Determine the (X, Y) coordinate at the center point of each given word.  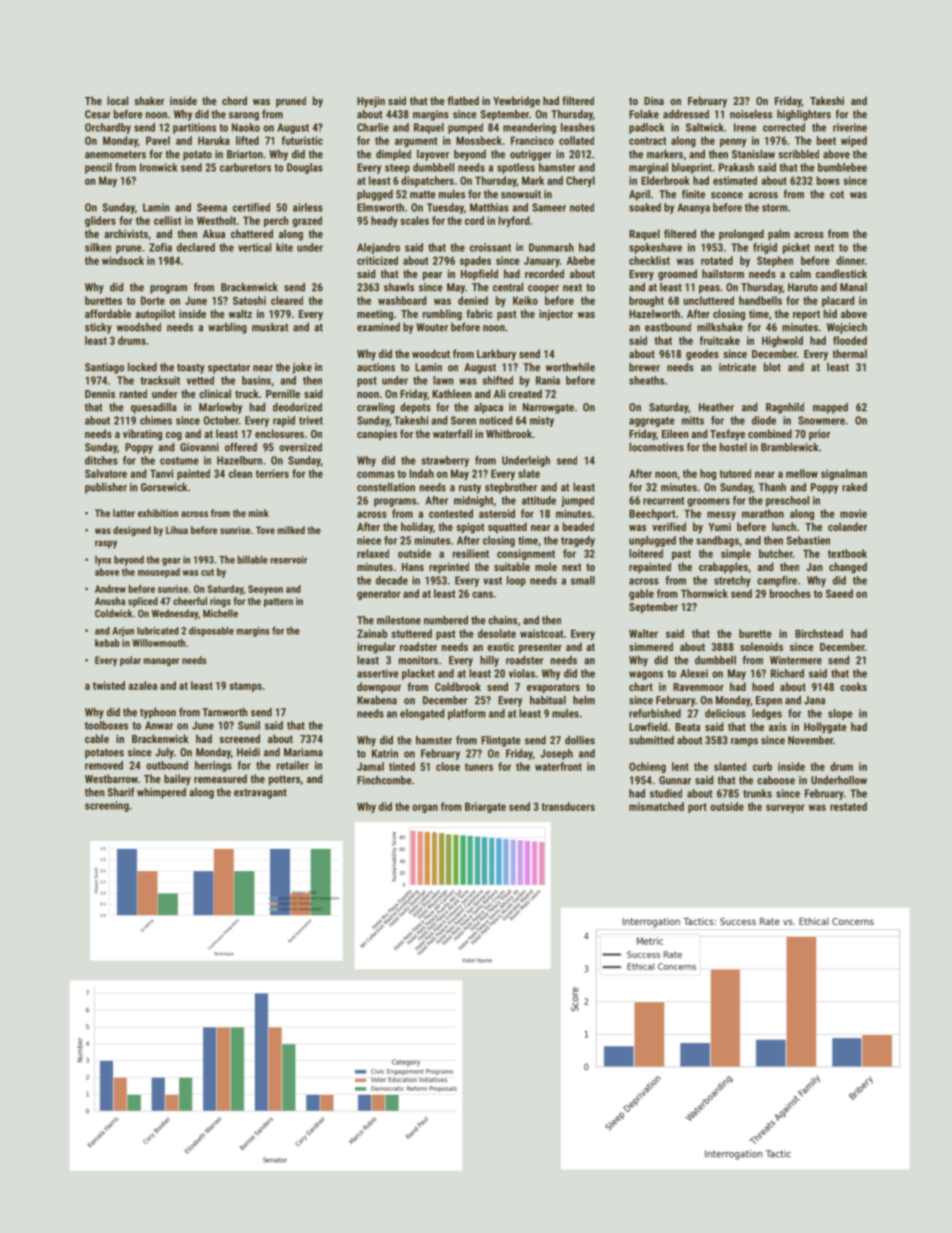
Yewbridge (516, 102)
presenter (540, 648)
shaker (149, 100)
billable (253, 559)
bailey (177, 780)
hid (830, 313)
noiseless (751, 114)
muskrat (270, 327)
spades (475, 261)
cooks (853, 686)
